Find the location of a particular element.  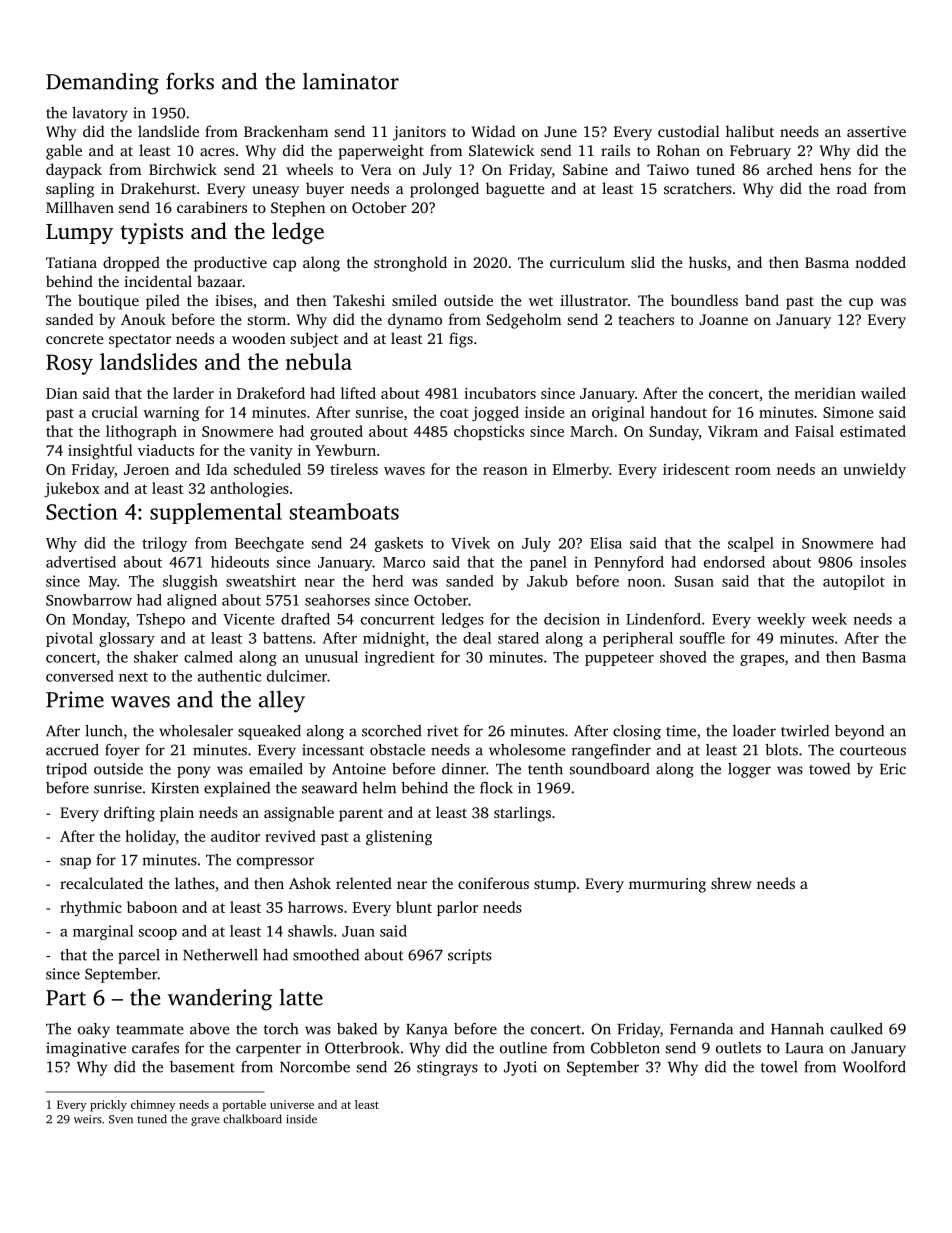

lathes is located at coordinates (195, 883).
